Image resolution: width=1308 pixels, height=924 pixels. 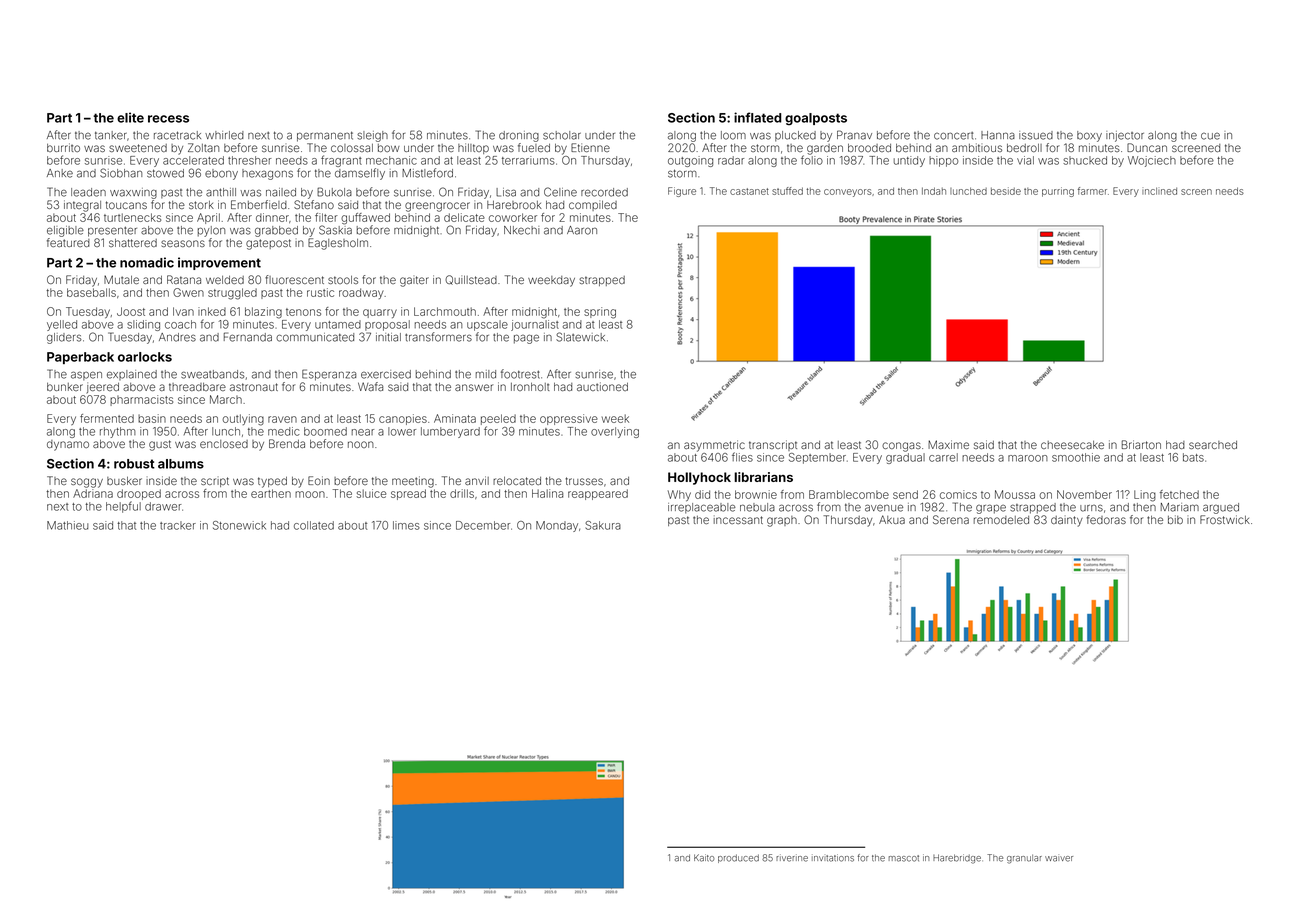 What do you see at coordinates (1225, 519) in the screenshot?
I see `Frostwick` at bounding box center [1225, 519].
